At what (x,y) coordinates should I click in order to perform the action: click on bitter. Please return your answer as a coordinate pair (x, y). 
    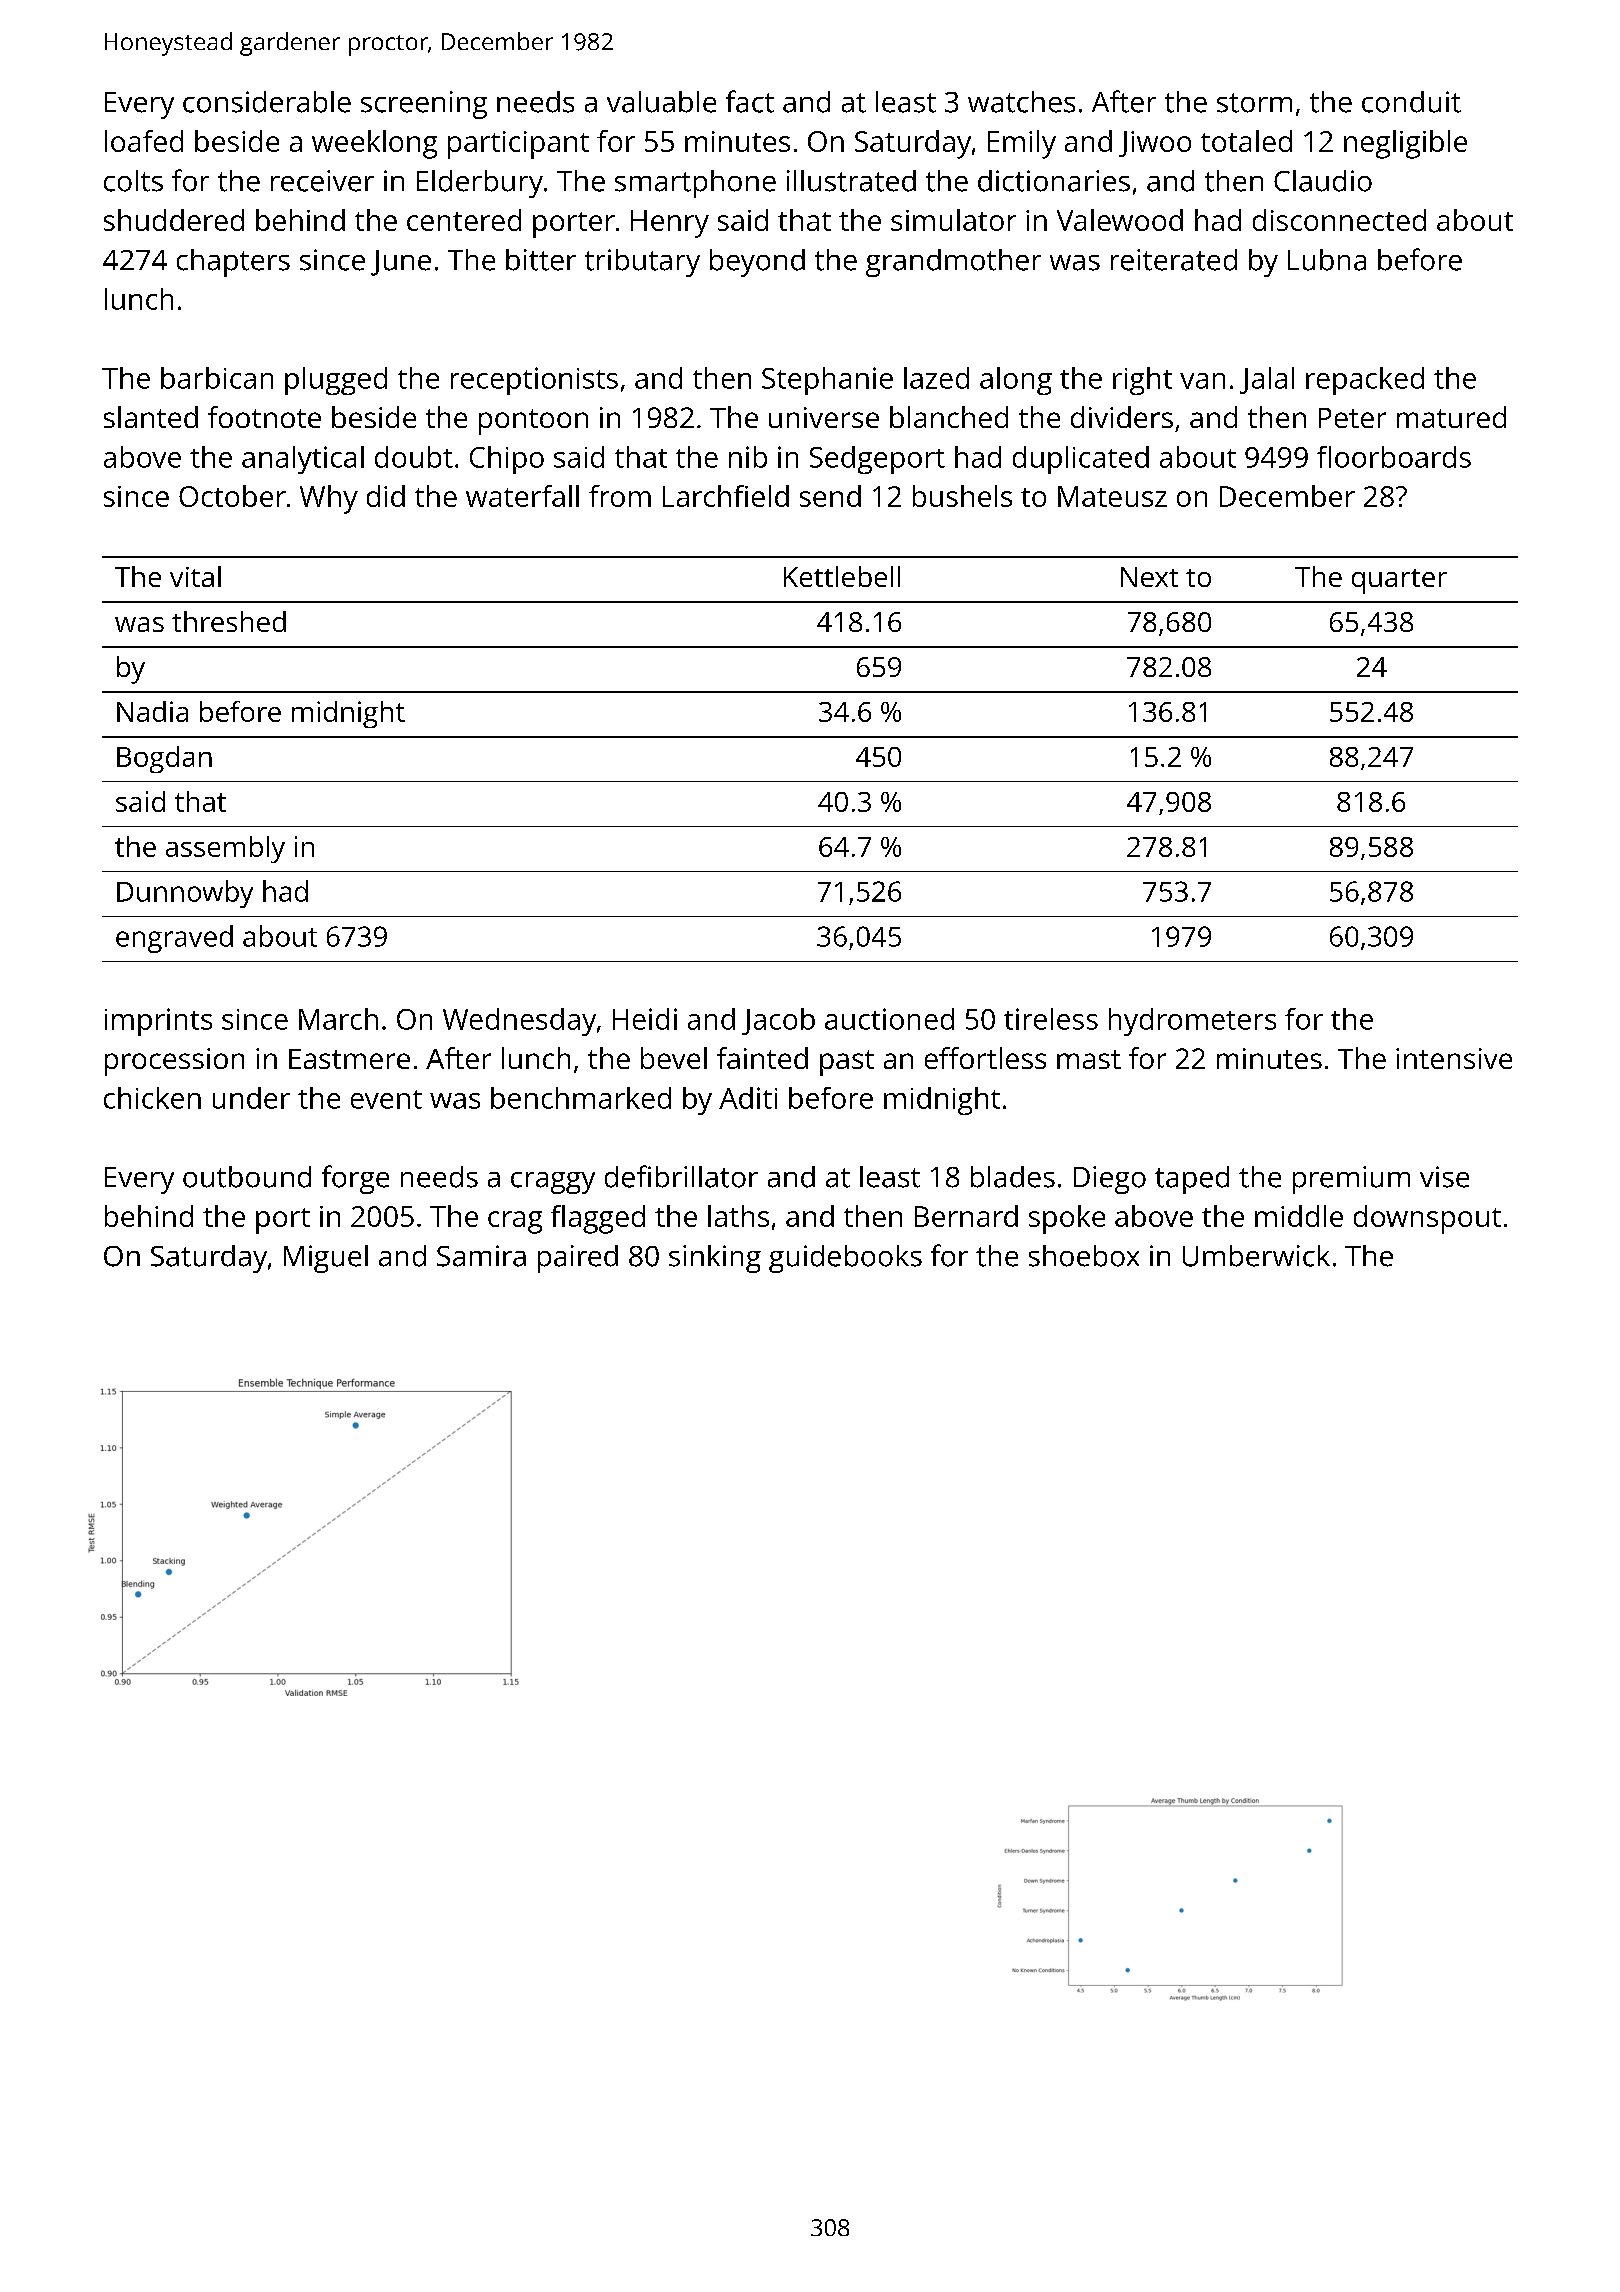
    Looking at the image, I should click on (541, 260).
